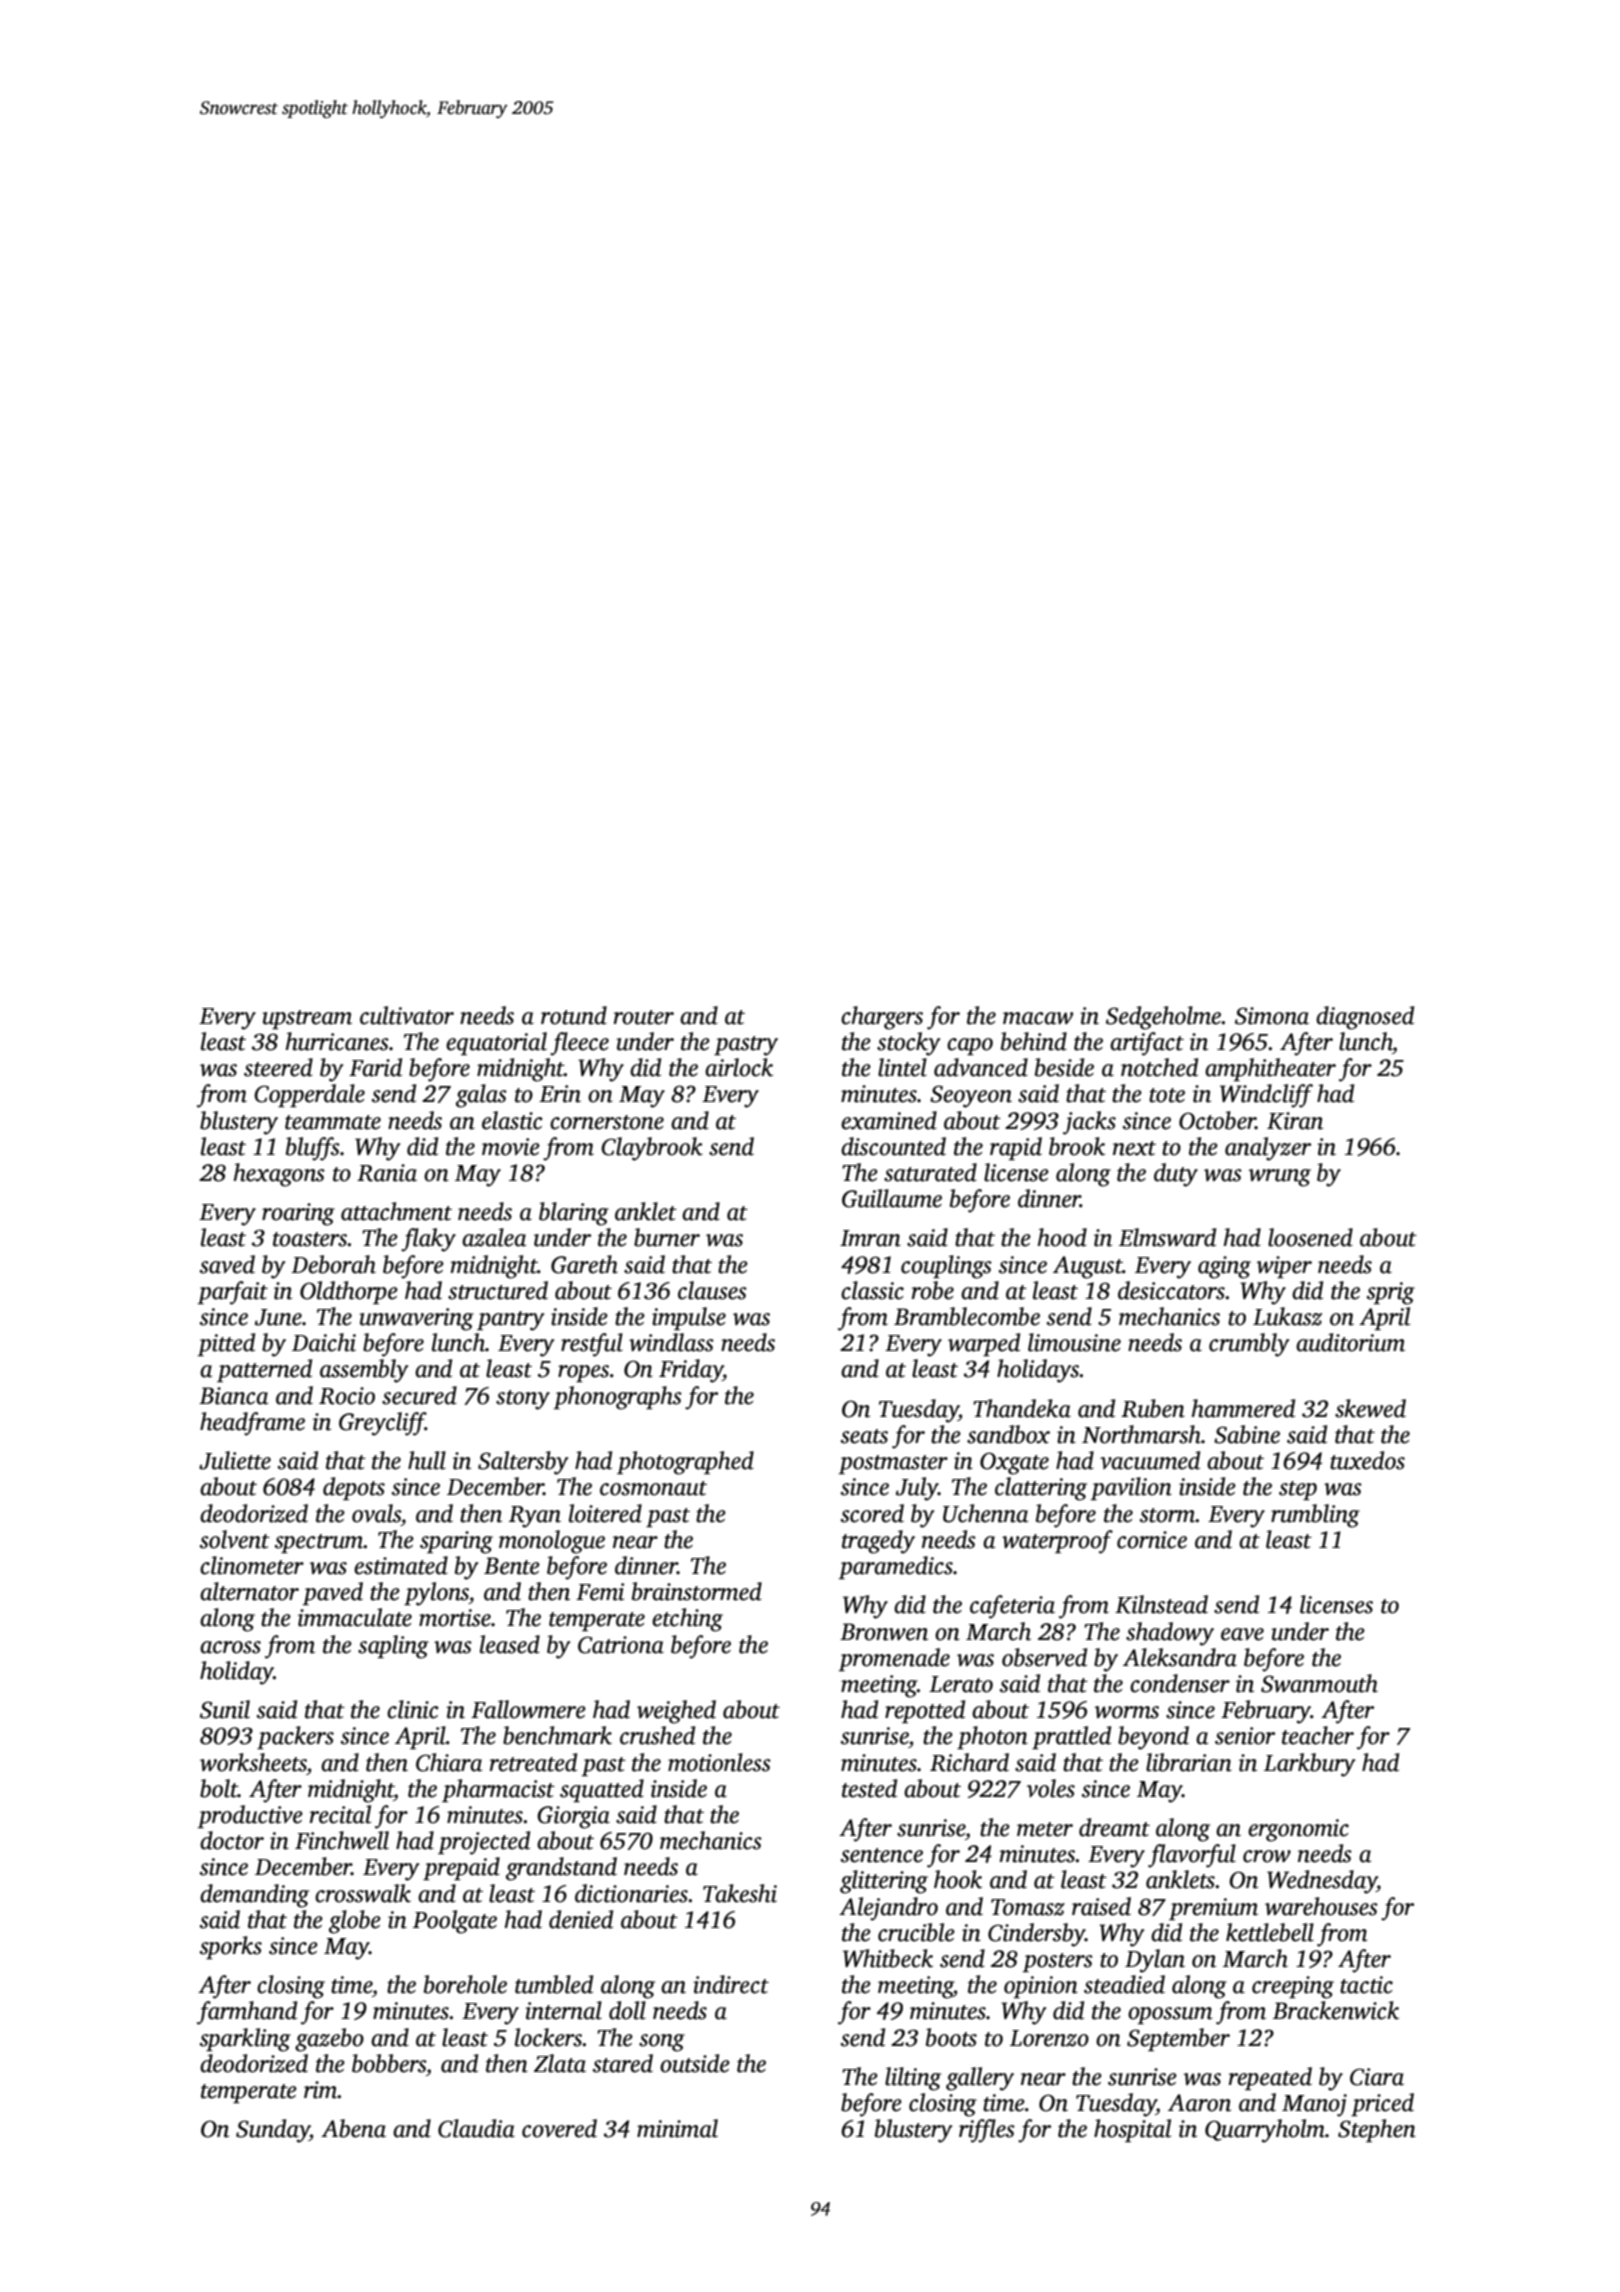 Image resolution: width=1620 pixels, height=2292 pixels. Describe the element at coordinates (739, 1067) in the page. I see `airlock` at that location.
